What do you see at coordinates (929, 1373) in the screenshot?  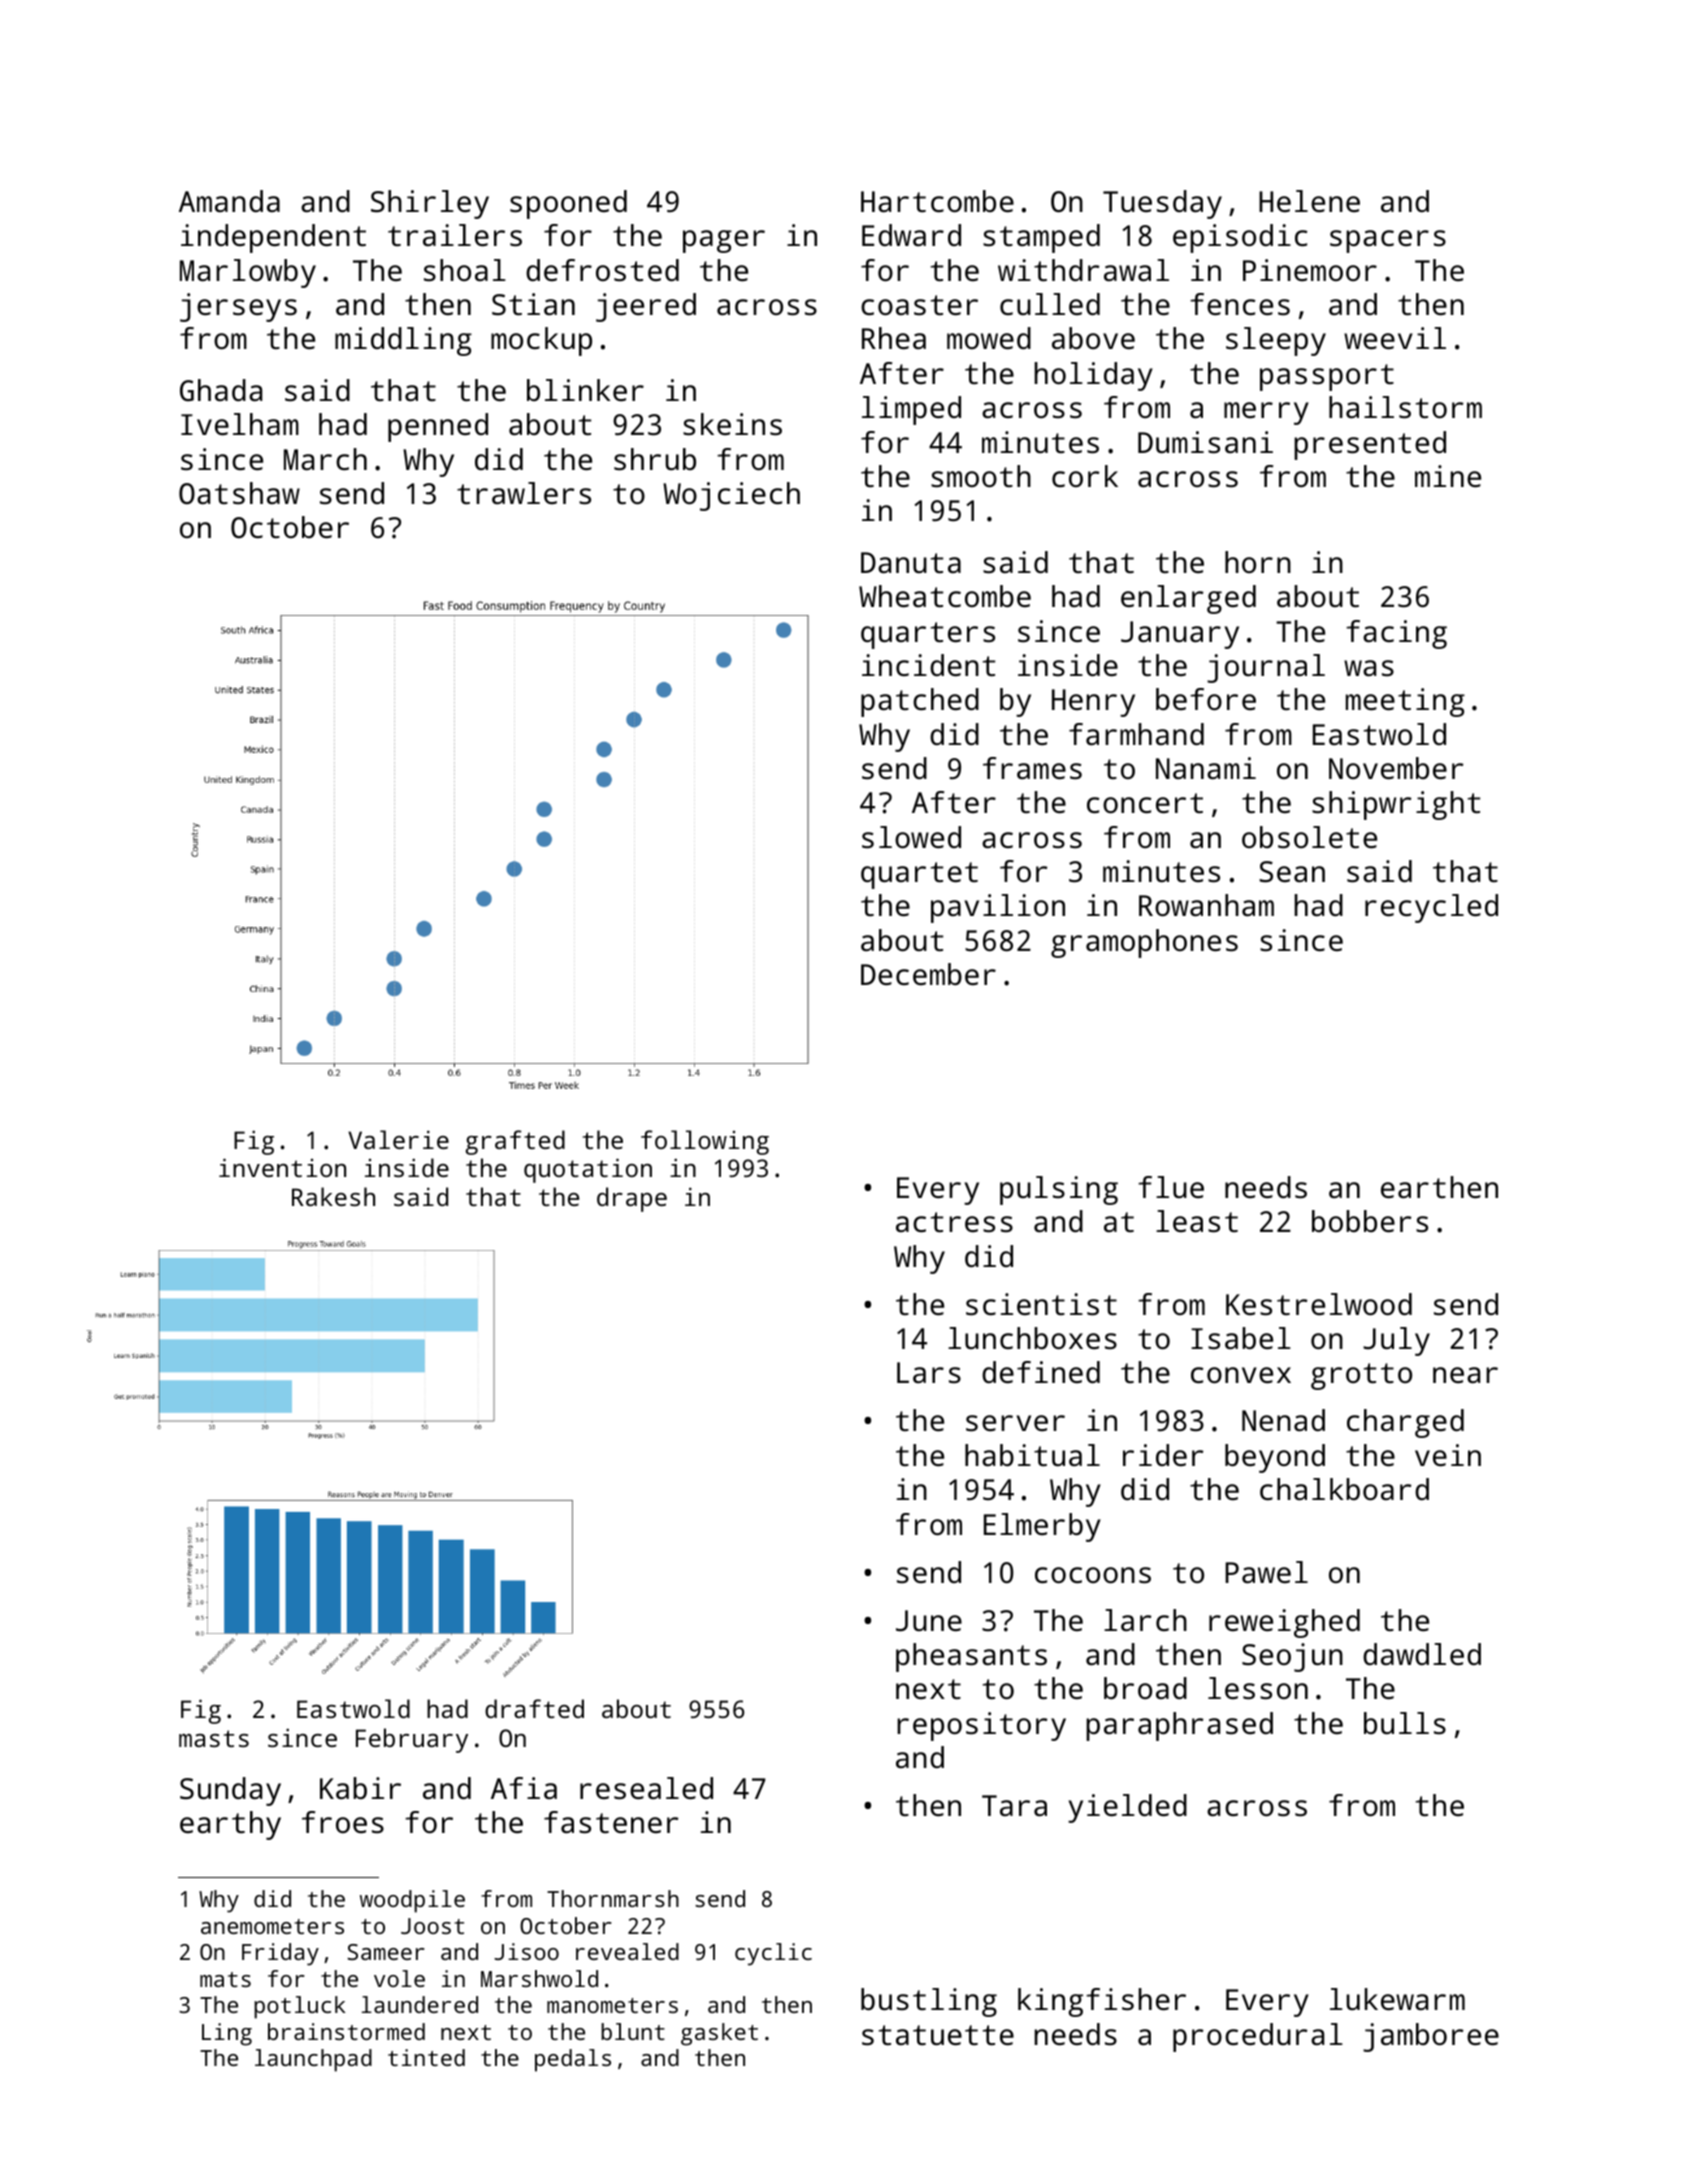 I see `Lars` at bounding box center [929, 1373].
